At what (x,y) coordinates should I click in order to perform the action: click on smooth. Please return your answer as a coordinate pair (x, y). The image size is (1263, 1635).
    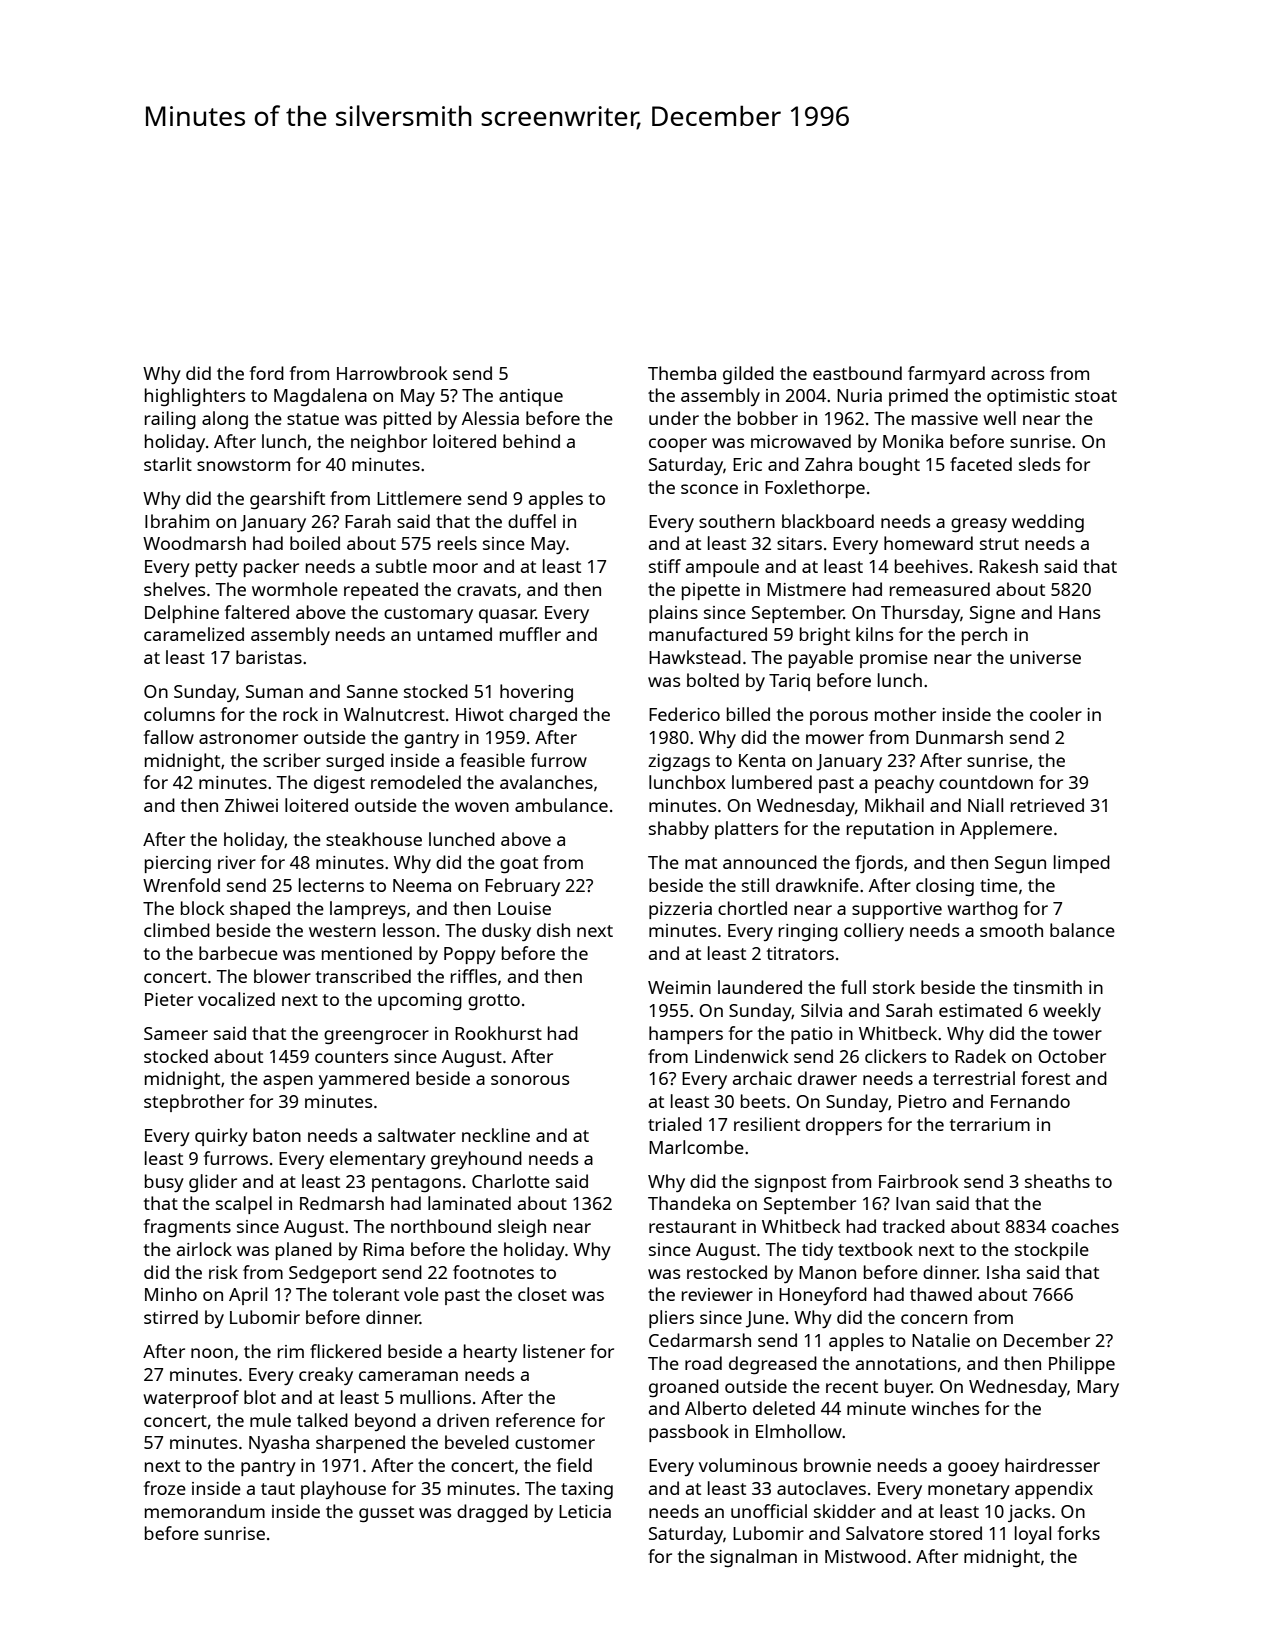
    Looking at the image, I should click on (1011, 930).
